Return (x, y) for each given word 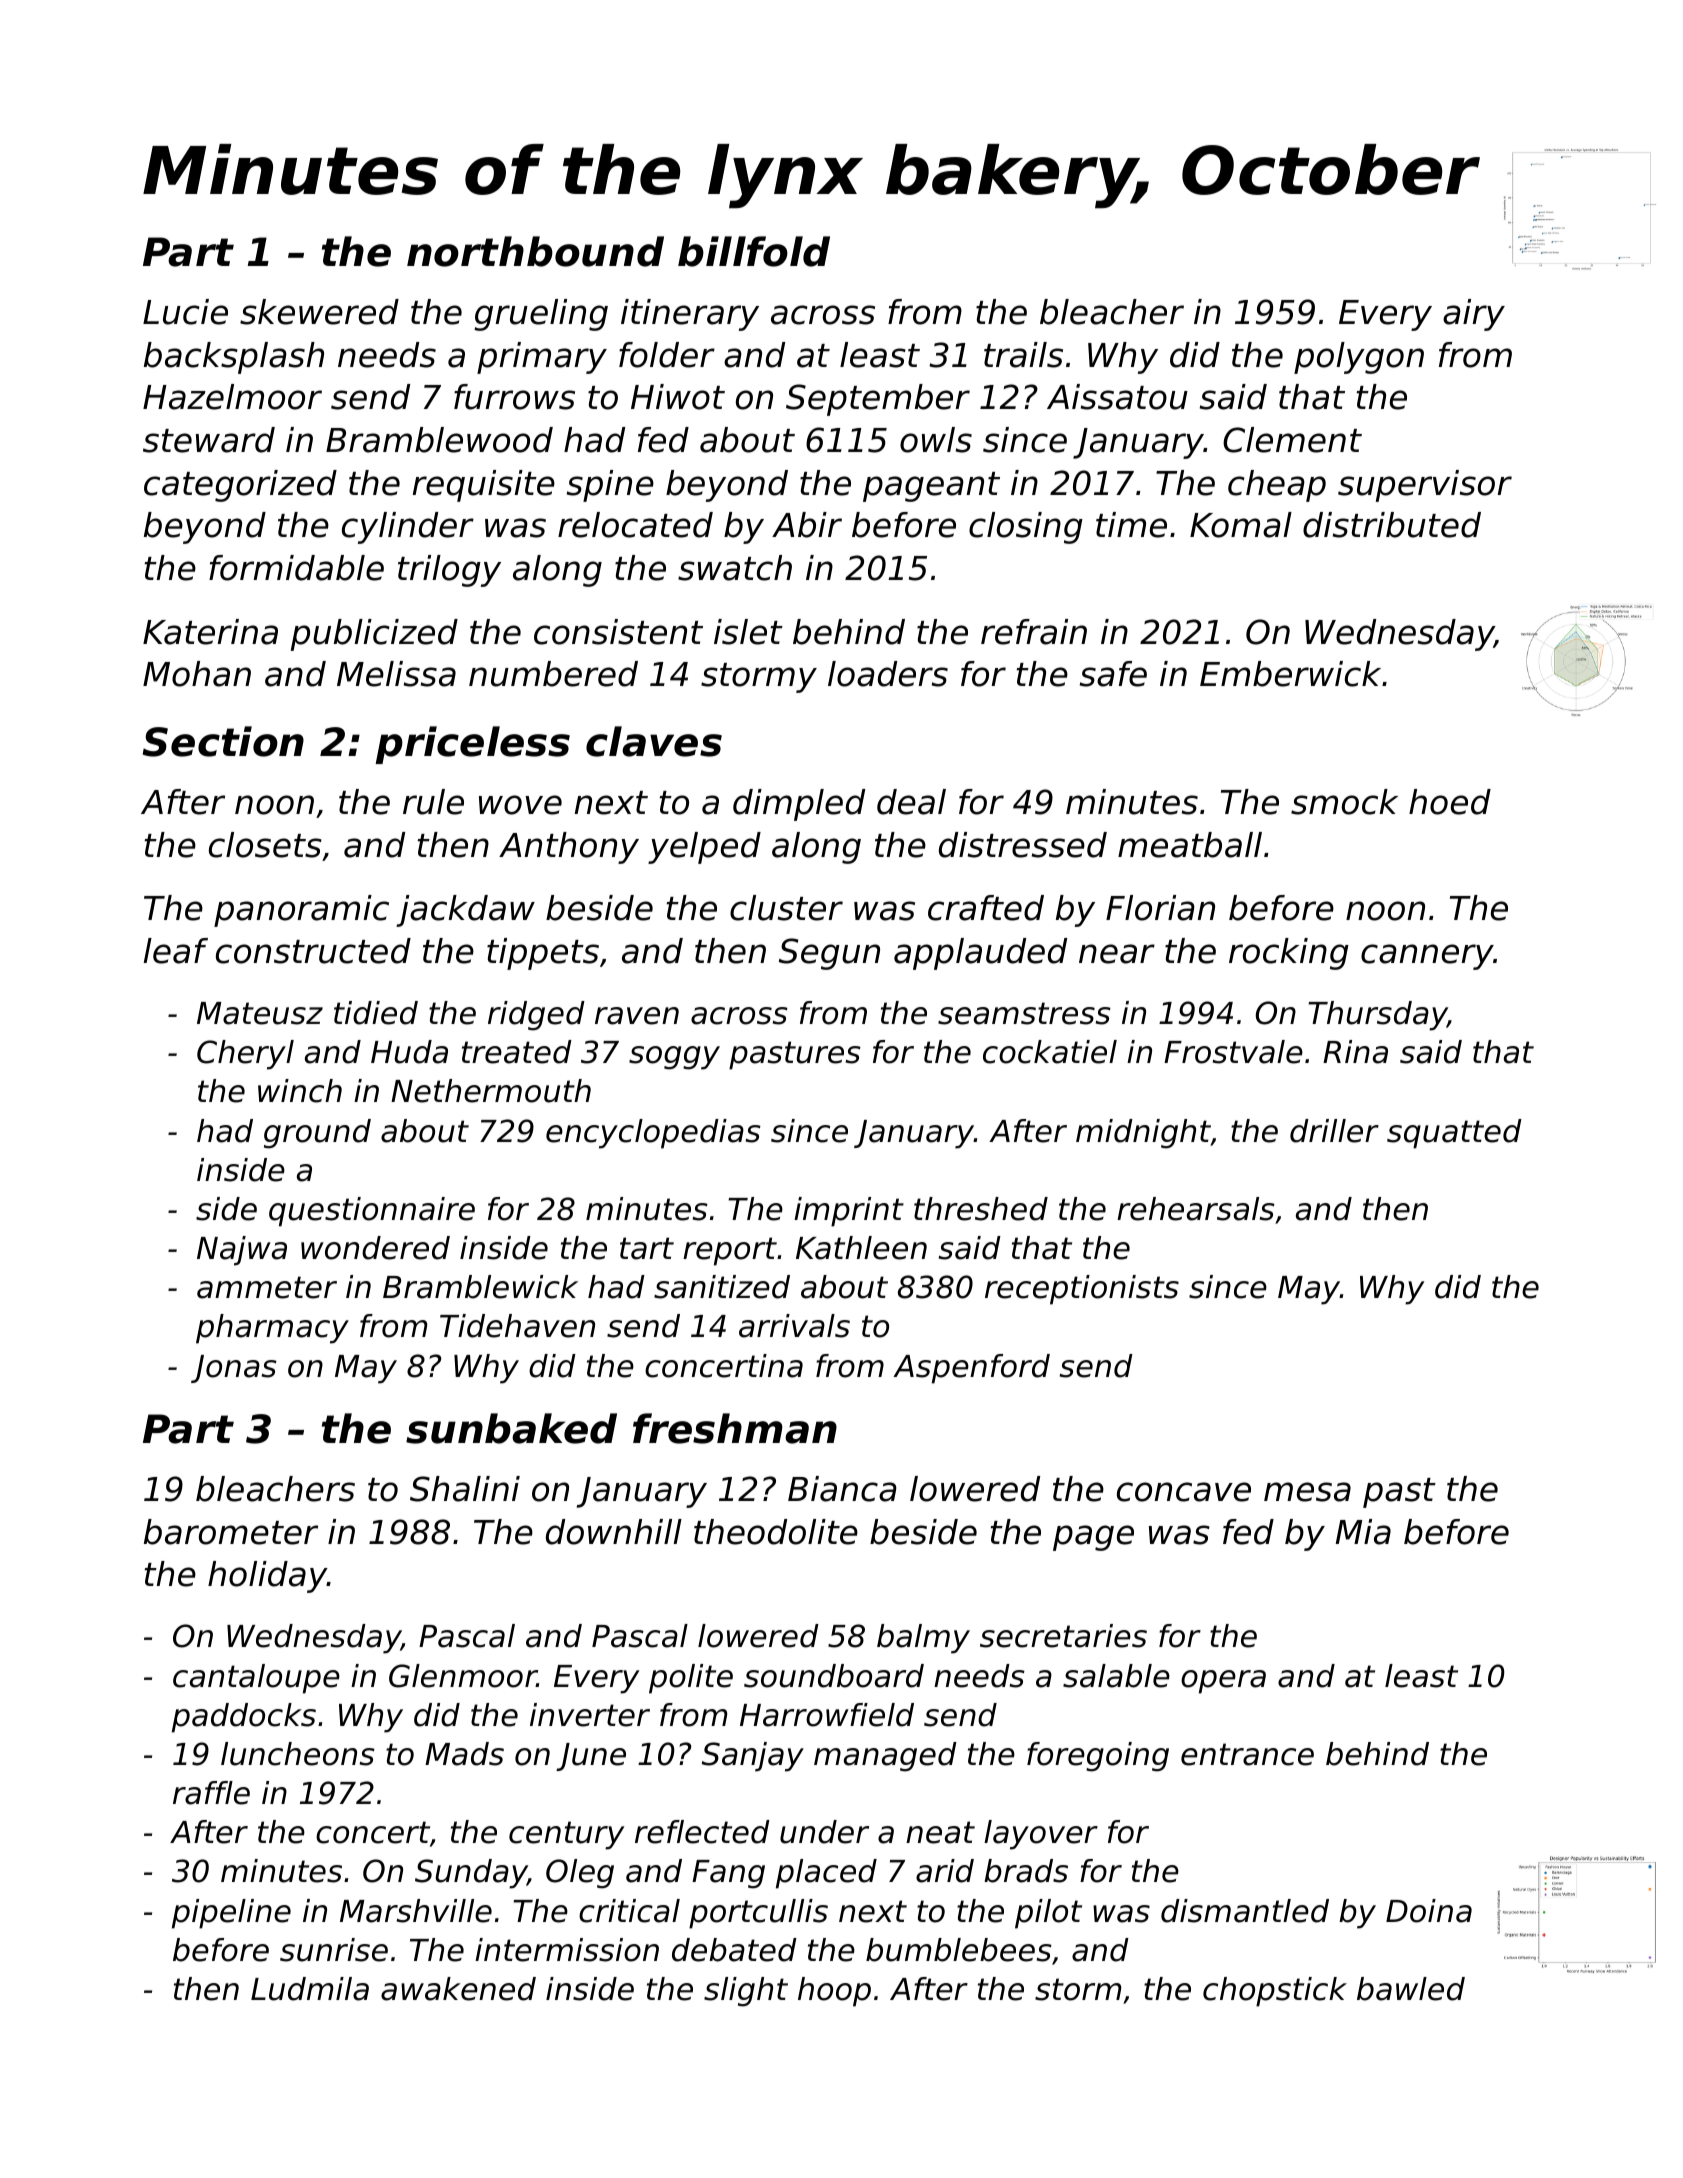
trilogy (449, 571)
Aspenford (971, 1369)
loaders (888, 674)
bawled (1411, 1989)
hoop (834, 1992)
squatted (1454, 1134)
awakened (458, 1989)
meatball (1190, 845)
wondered (375, 1248)
